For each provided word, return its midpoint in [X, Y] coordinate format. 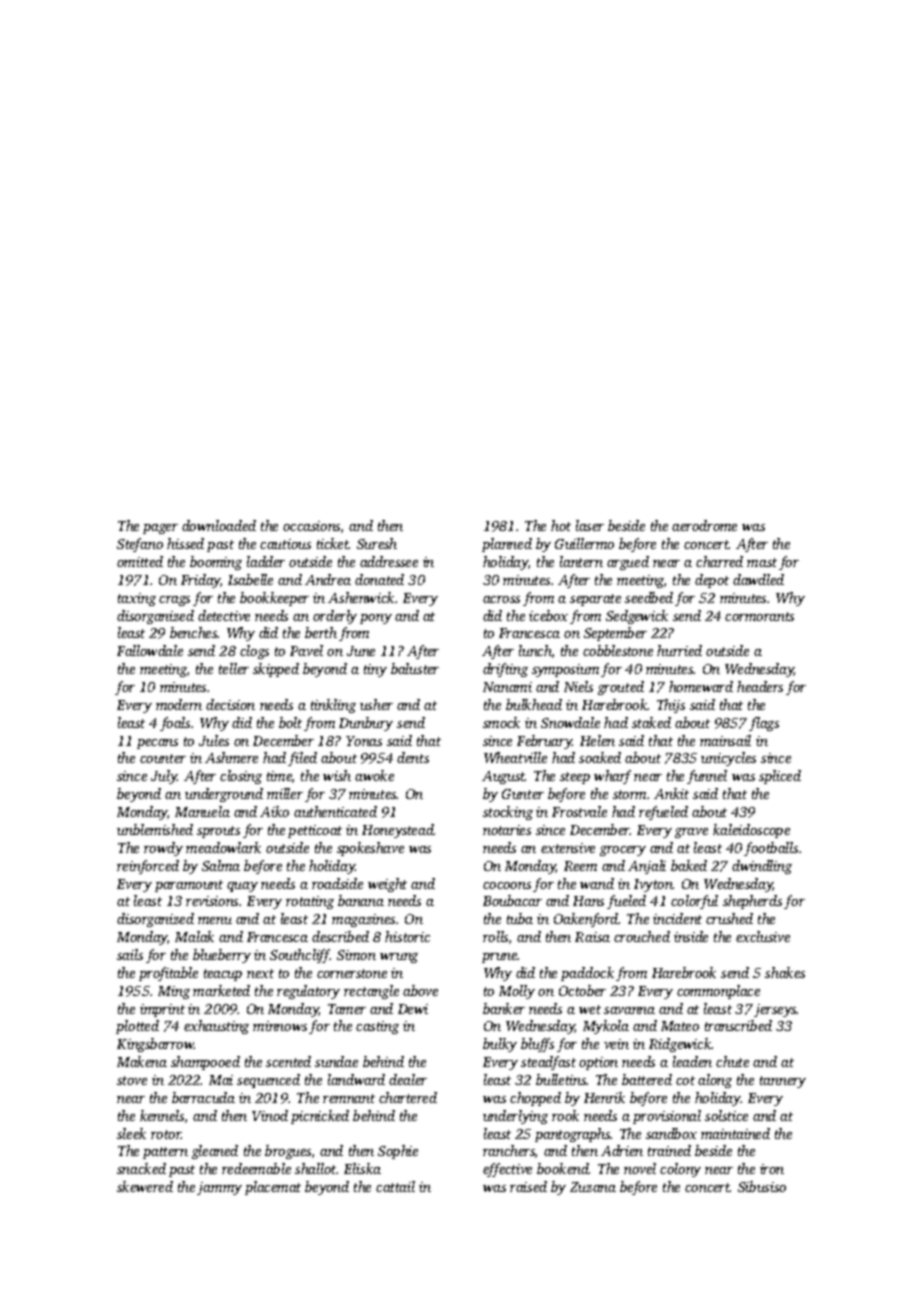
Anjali [647, 867]
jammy [219, 1188]
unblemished [155, 829]
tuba [520, 918]
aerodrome [704, 525]
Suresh [377, 543]
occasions [311, 526]
